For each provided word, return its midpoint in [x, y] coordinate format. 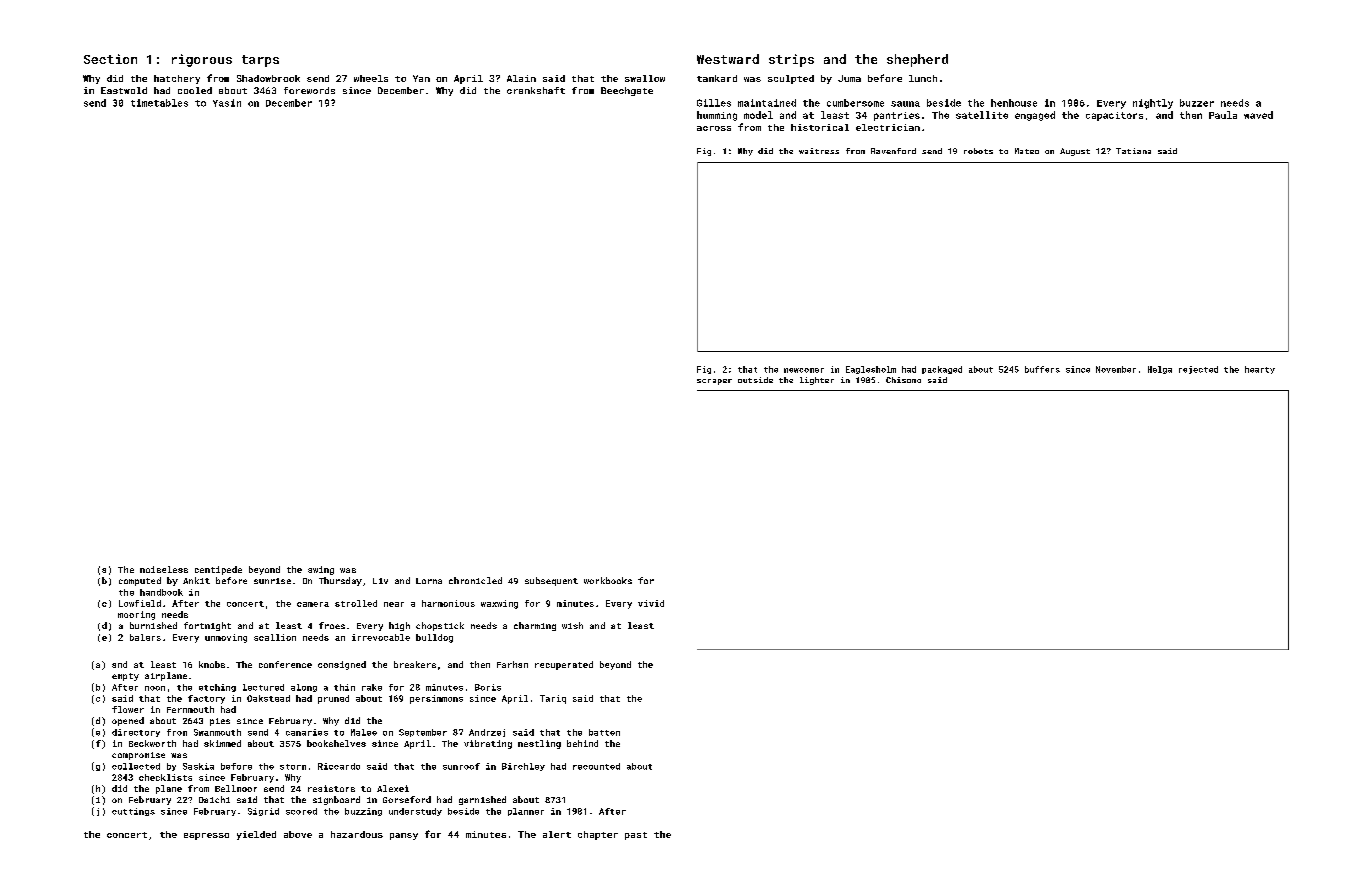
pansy [404, 836]
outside [755, 380]
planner [526, 812]
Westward [728, 59]
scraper [714, 382]
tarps [260, 61]
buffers [1042, 369]
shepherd [917, 60]
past [636, 836]
